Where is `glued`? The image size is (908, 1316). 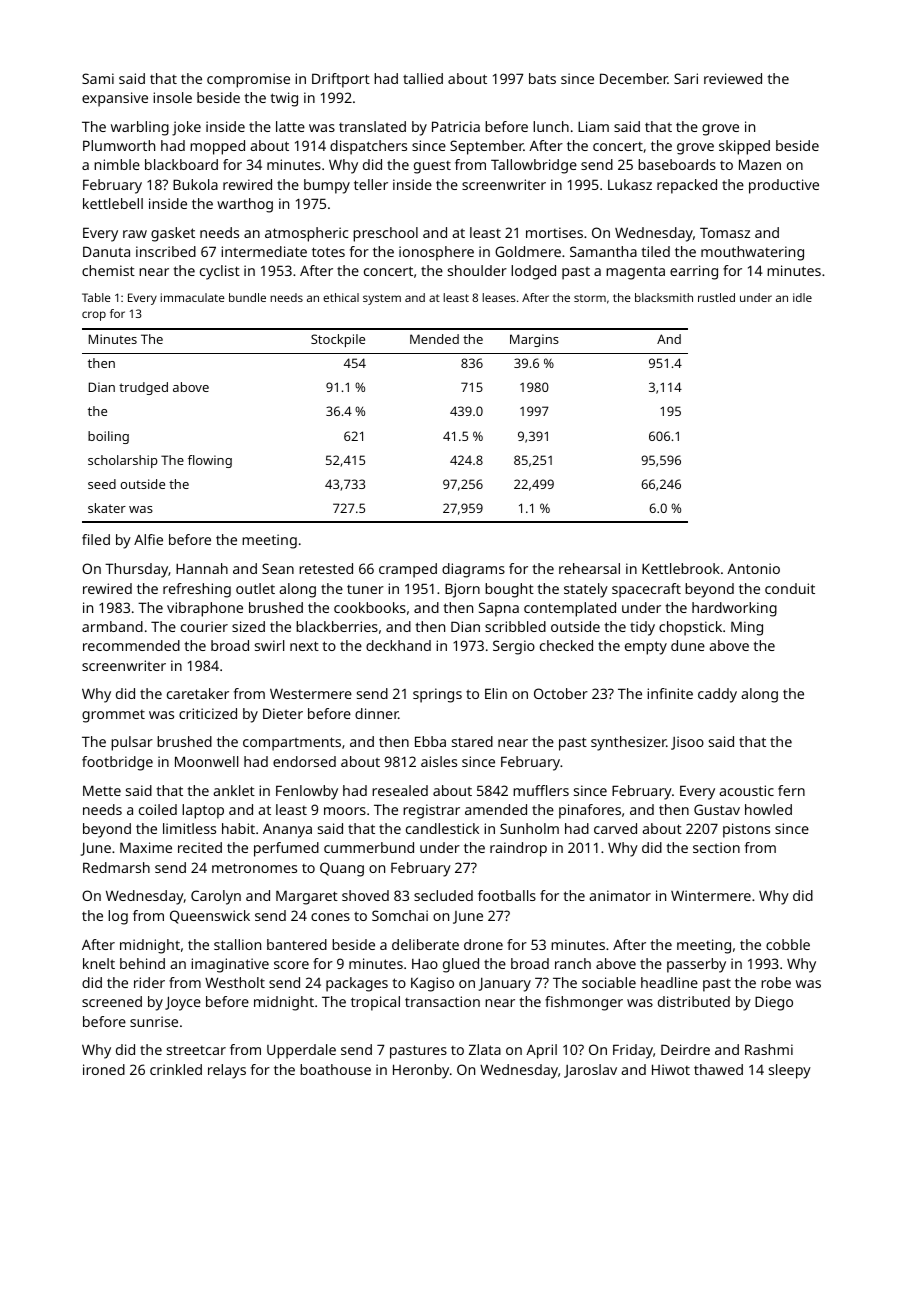 glued is located at coordinates (461, 965).
